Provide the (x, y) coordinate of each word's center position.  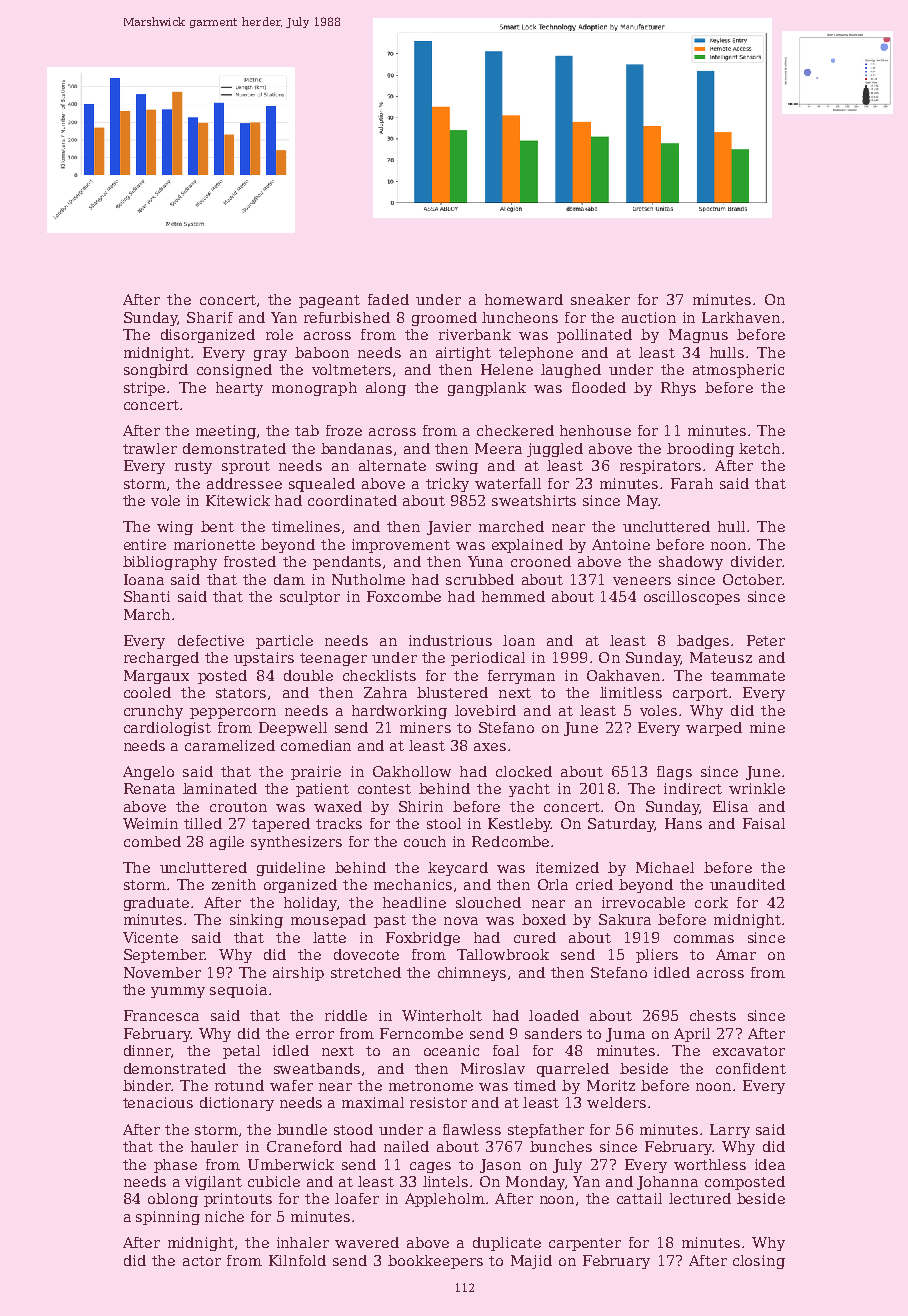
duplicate (507, 1244)
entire (145, 544)
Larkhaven (741, 317)
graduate (156, 904)
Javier (449, 528)
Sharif (210, 317)
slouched (488, 902)
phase (175, 1166)
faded (388, 299)
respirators (660, 467)
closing (759, 1262)
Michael (665, 867)
